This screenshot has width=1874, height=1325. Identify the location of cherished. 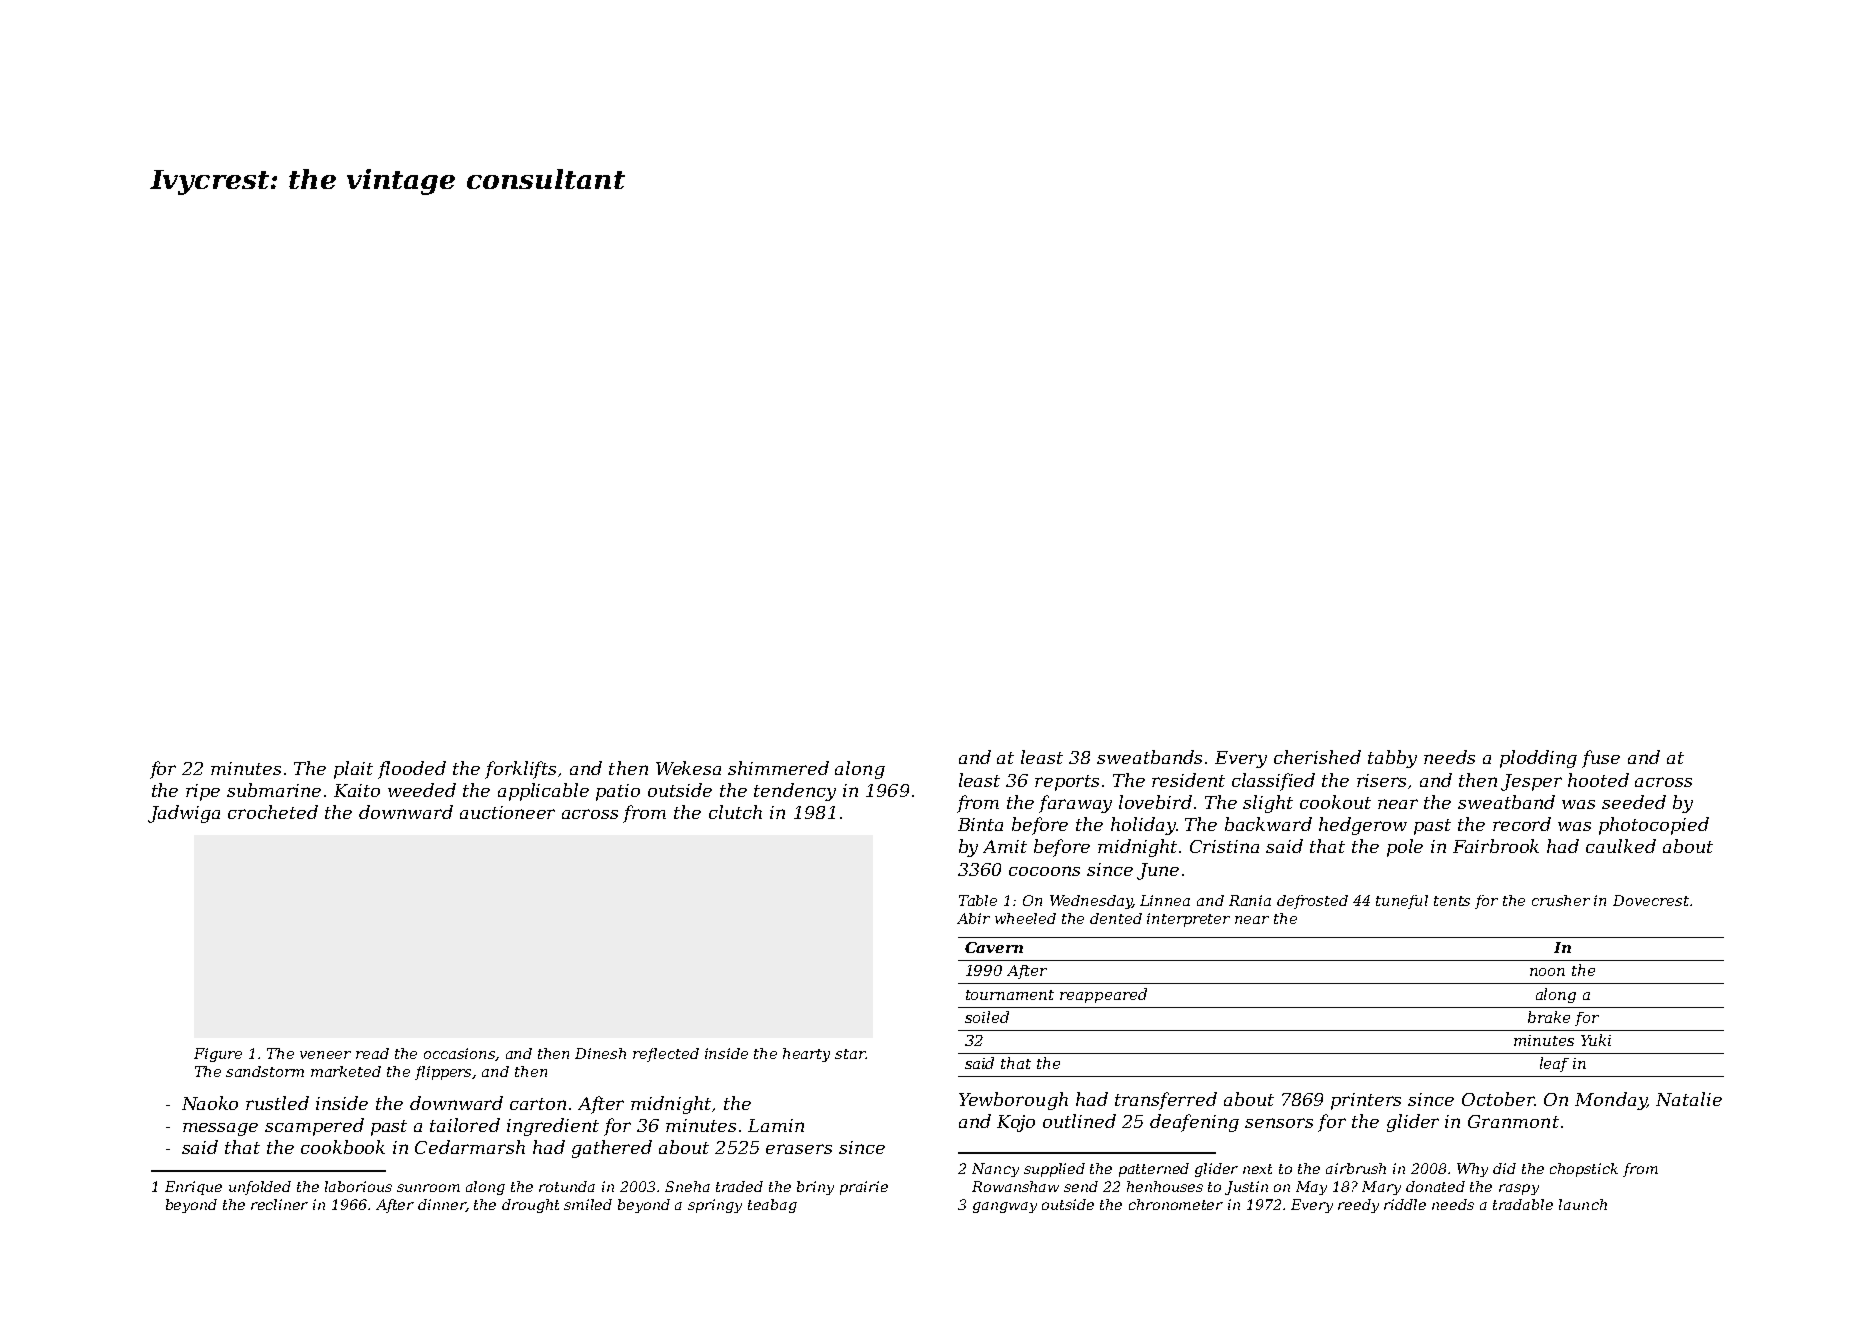
(1317, 757).
